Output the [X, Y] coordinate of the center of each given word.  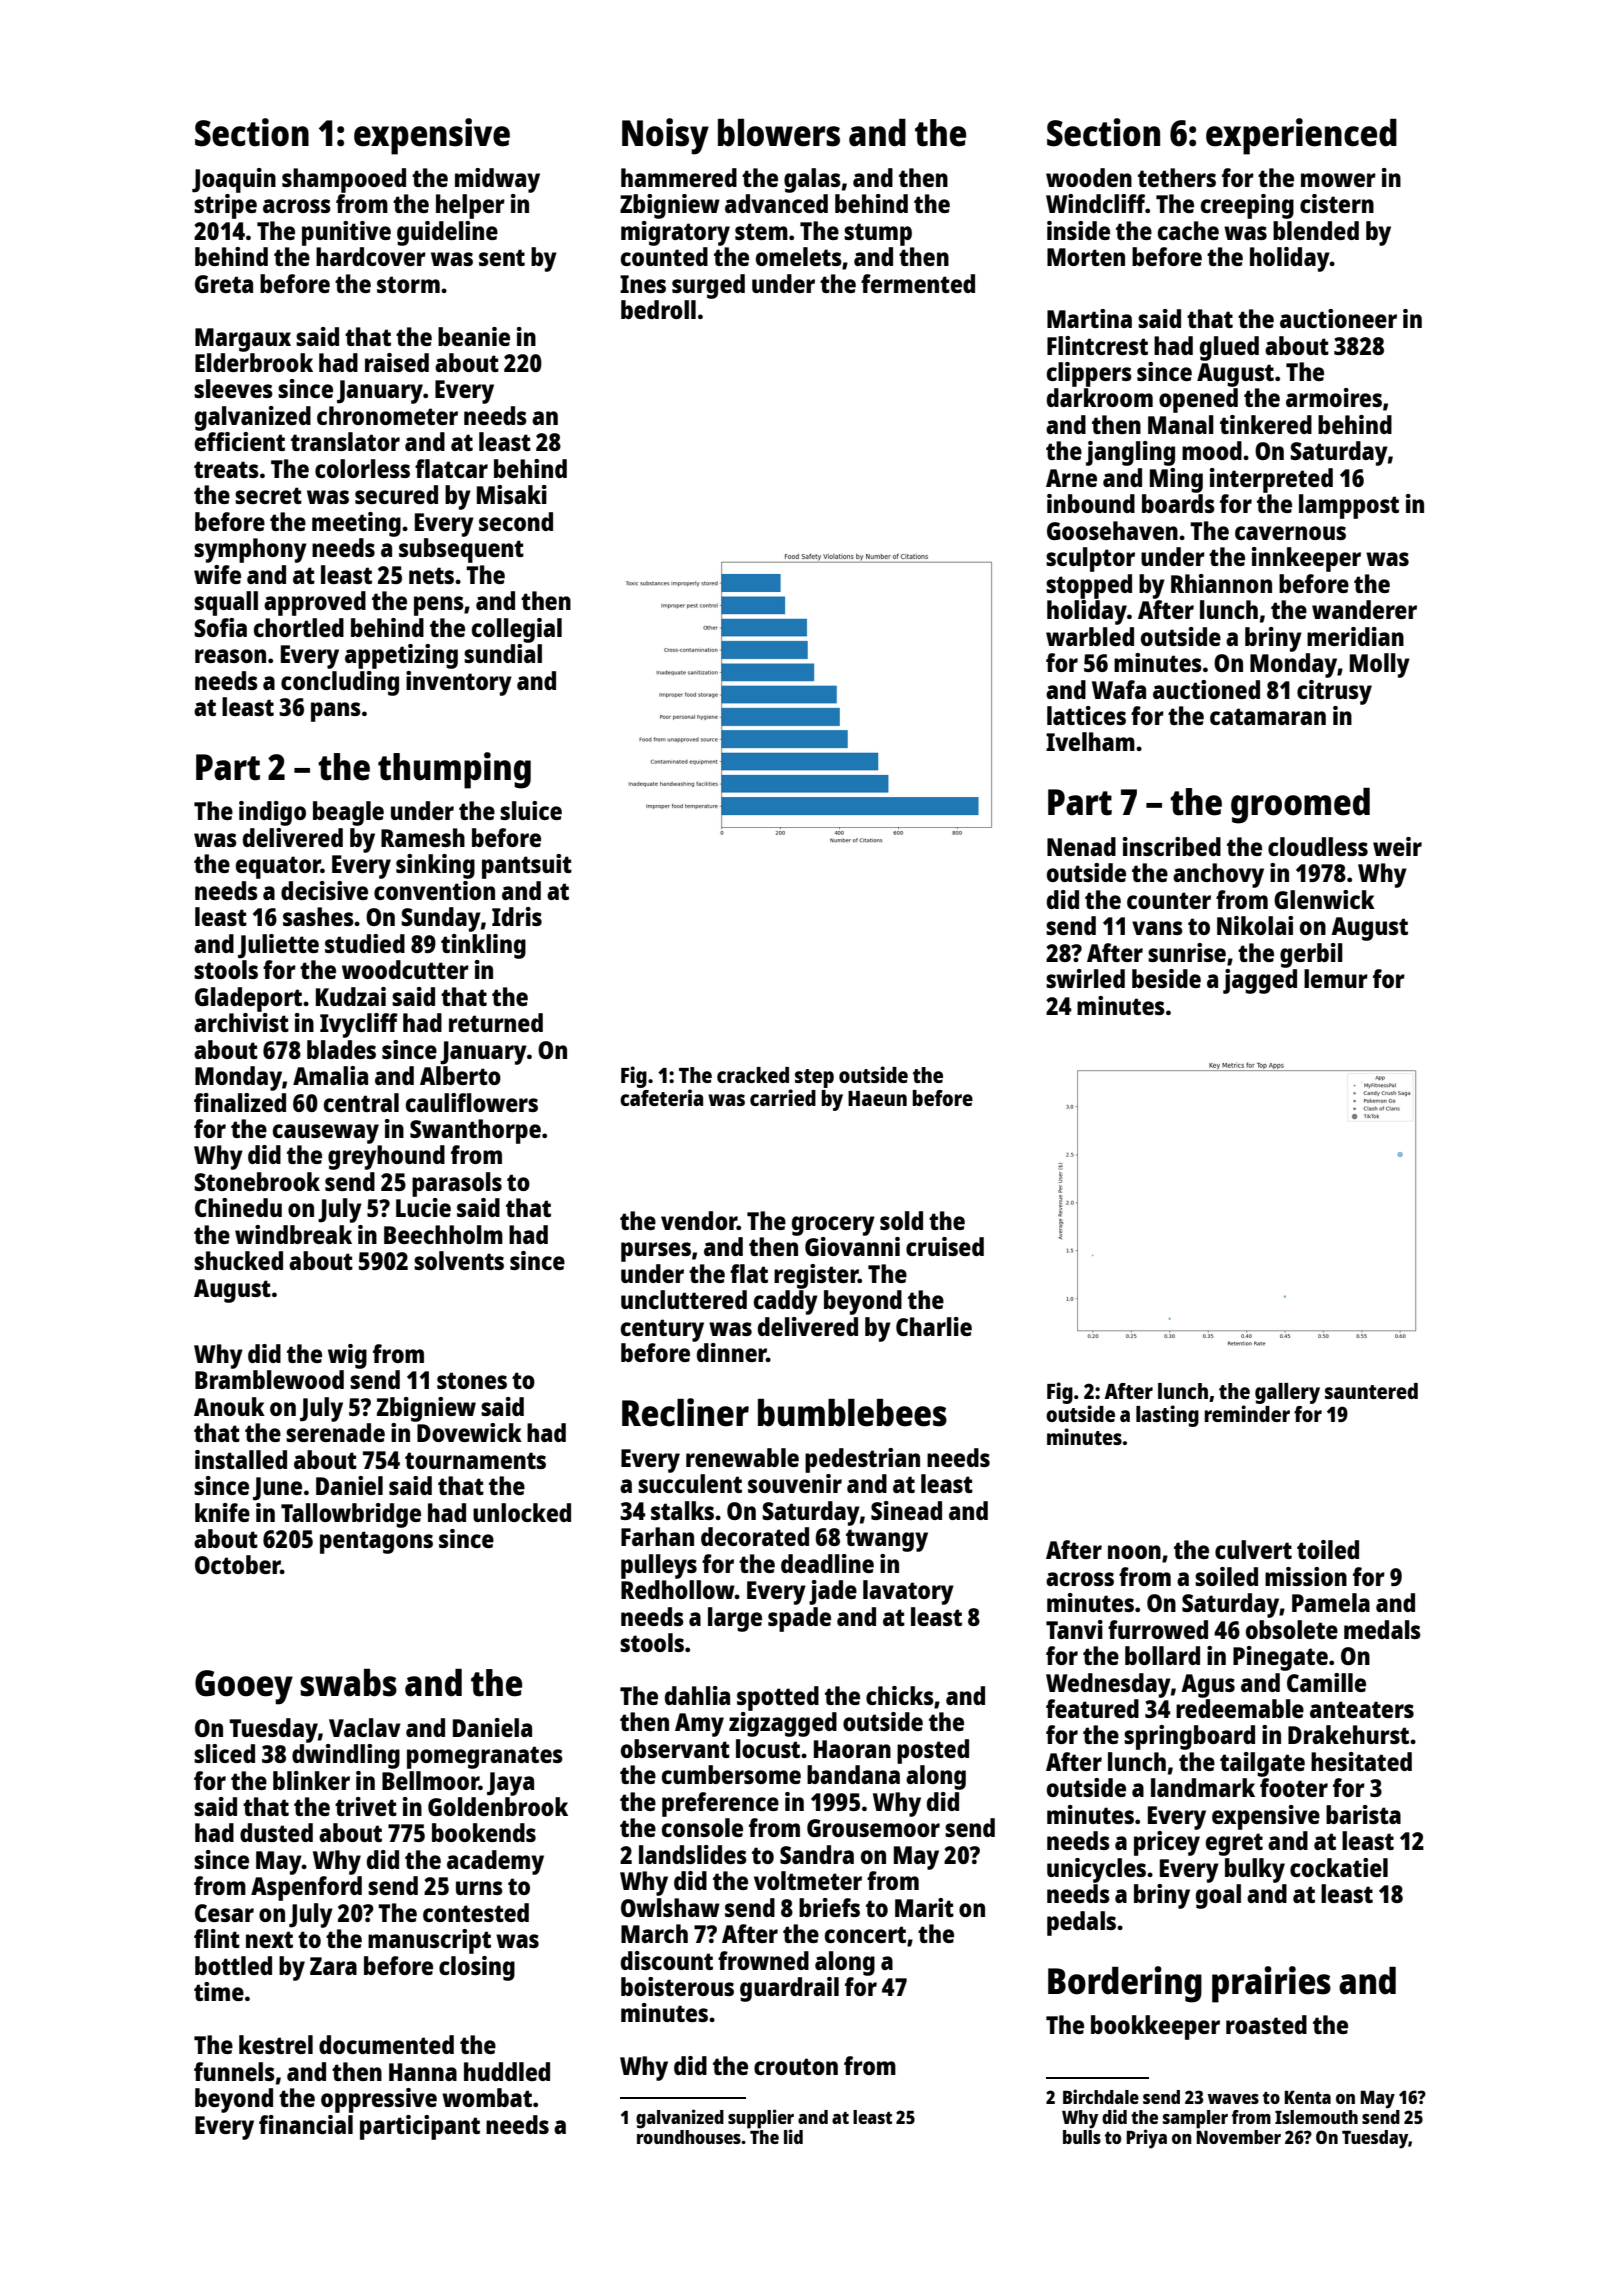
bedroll [658, 309]
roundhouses [689, 2137]
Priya [1146, 2139]
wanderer [1364, 609]
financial [306, 2124]
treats [226, 469]
